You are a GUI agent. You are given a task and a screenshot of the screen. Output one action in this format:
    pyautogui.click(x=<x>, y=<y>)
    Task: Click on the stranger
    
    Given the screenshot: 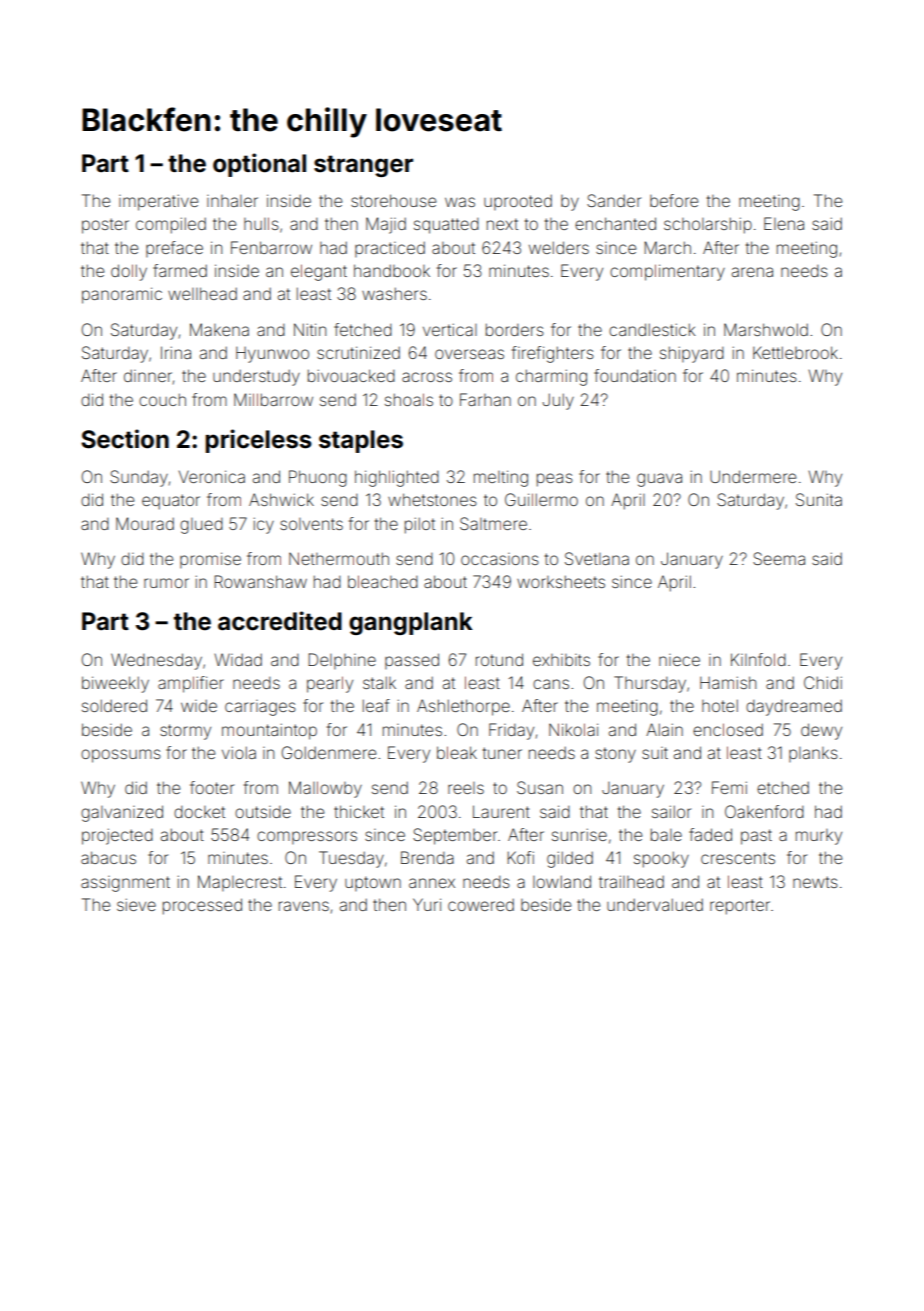 What is the action you would take?
    pyautogui.click(x=363, y=166)
